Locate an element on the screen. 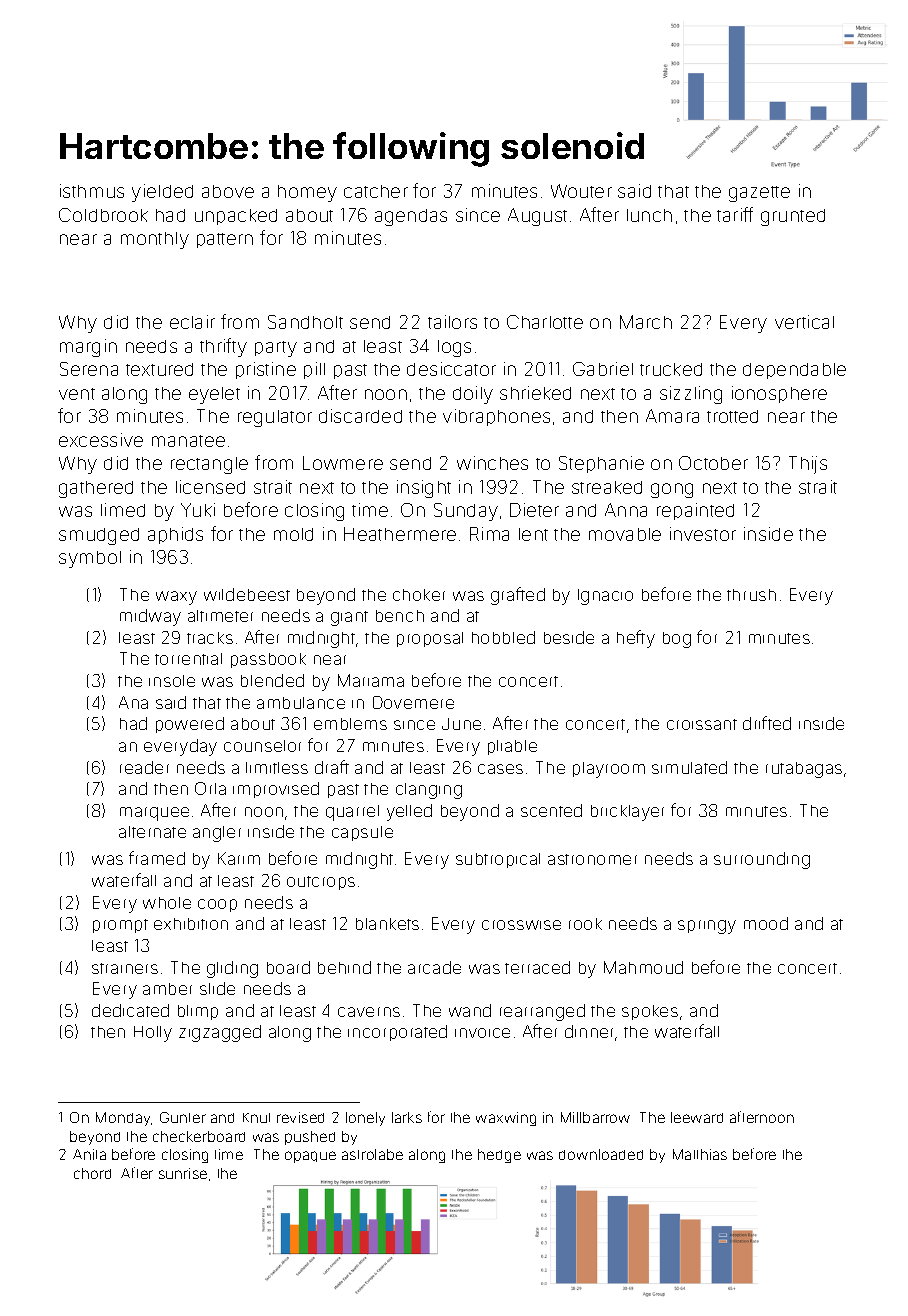 The width and height of the screenshot is (908, 1316). coop is located at coordinates (217, 905).
